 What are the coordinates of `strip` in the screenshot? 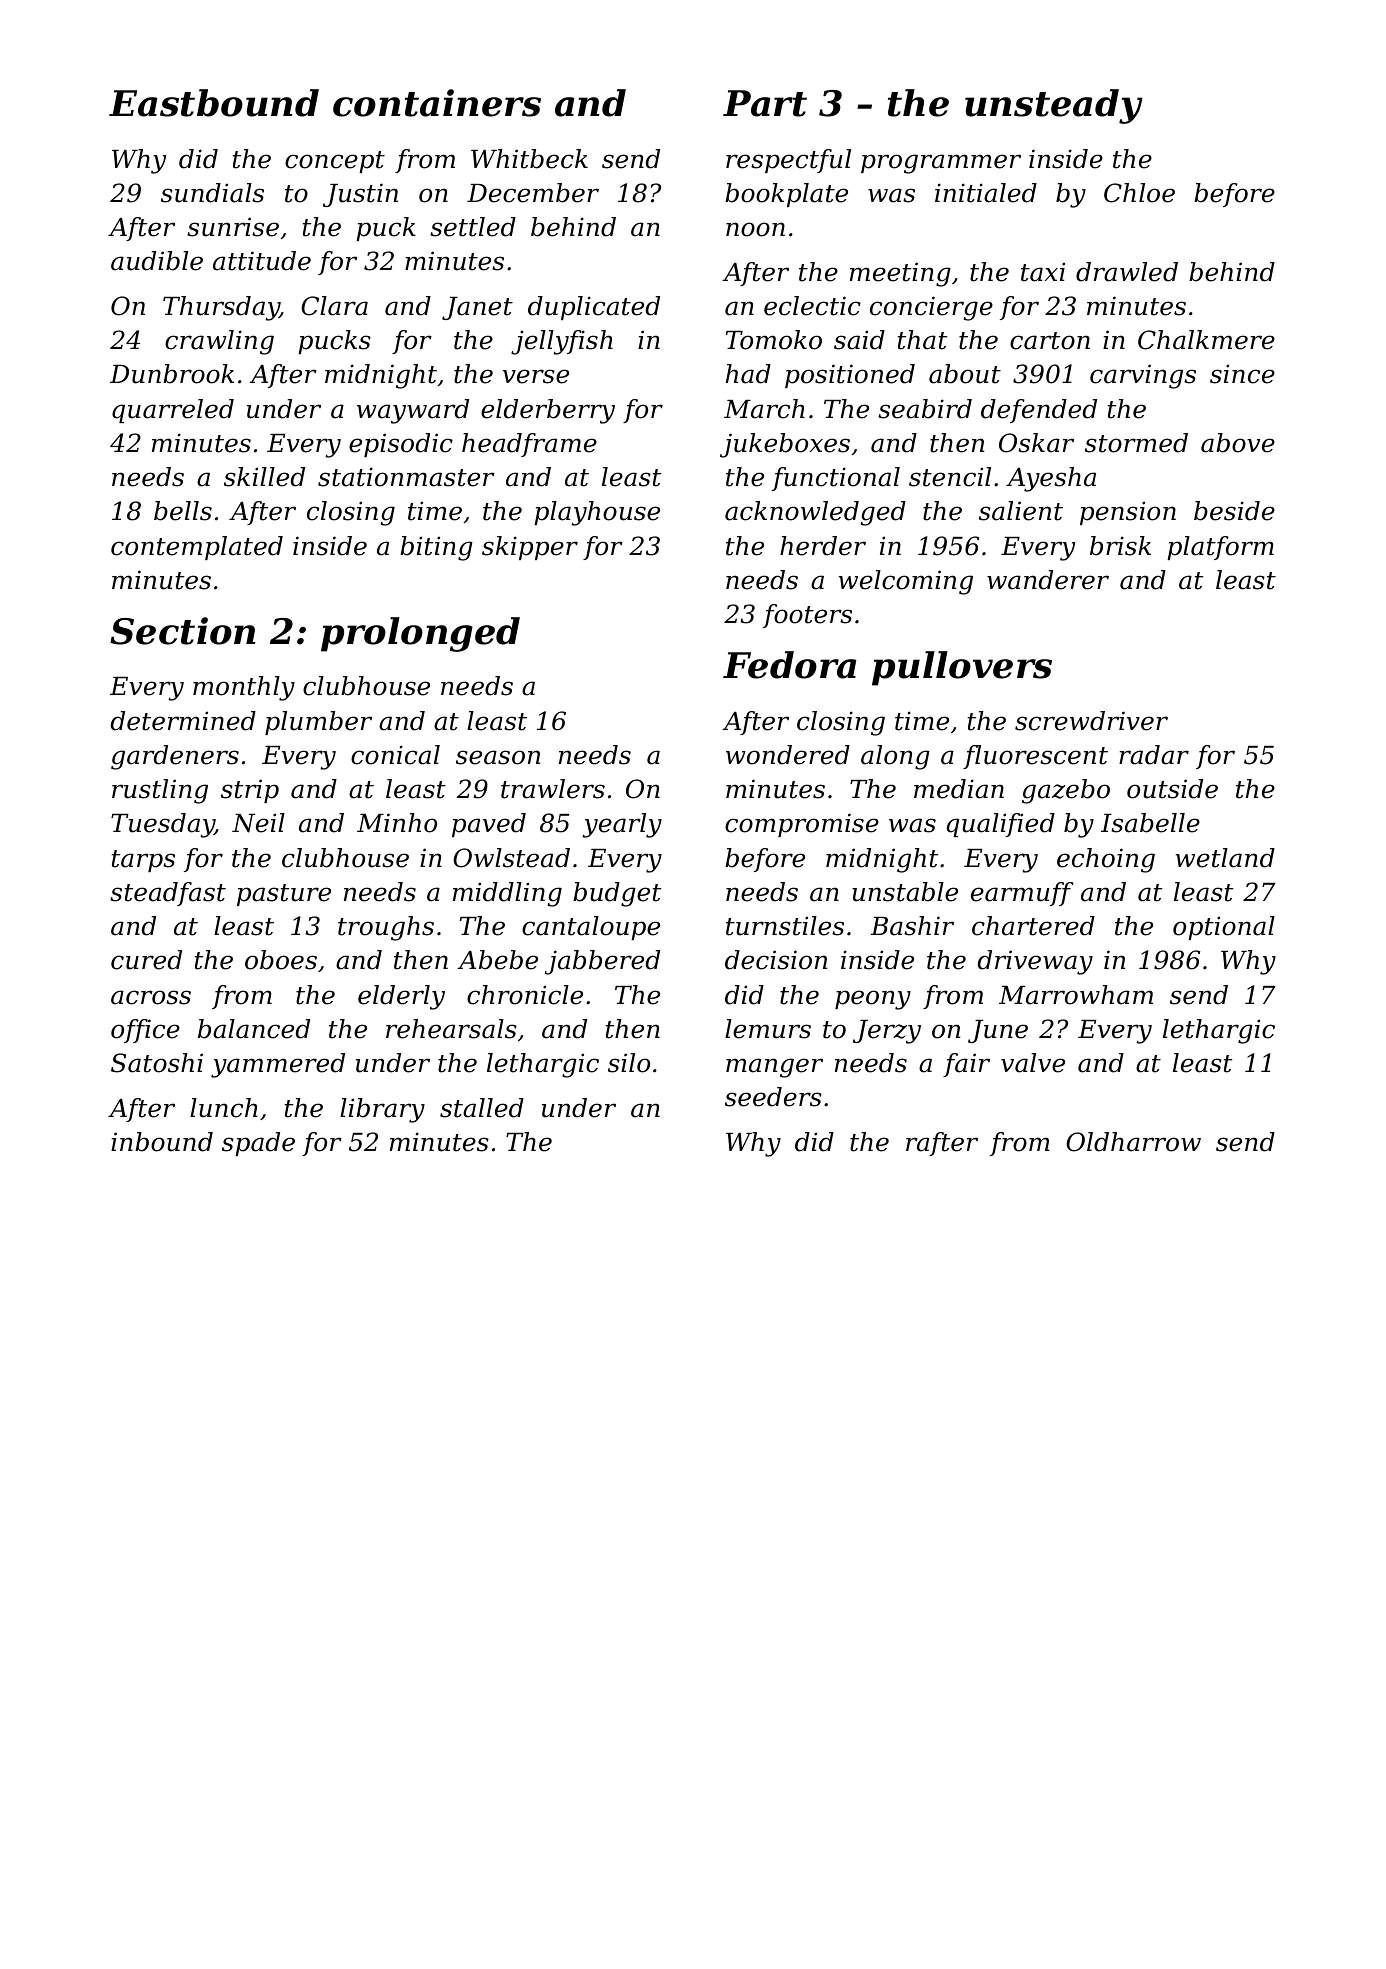 It's located at (250, 791).
